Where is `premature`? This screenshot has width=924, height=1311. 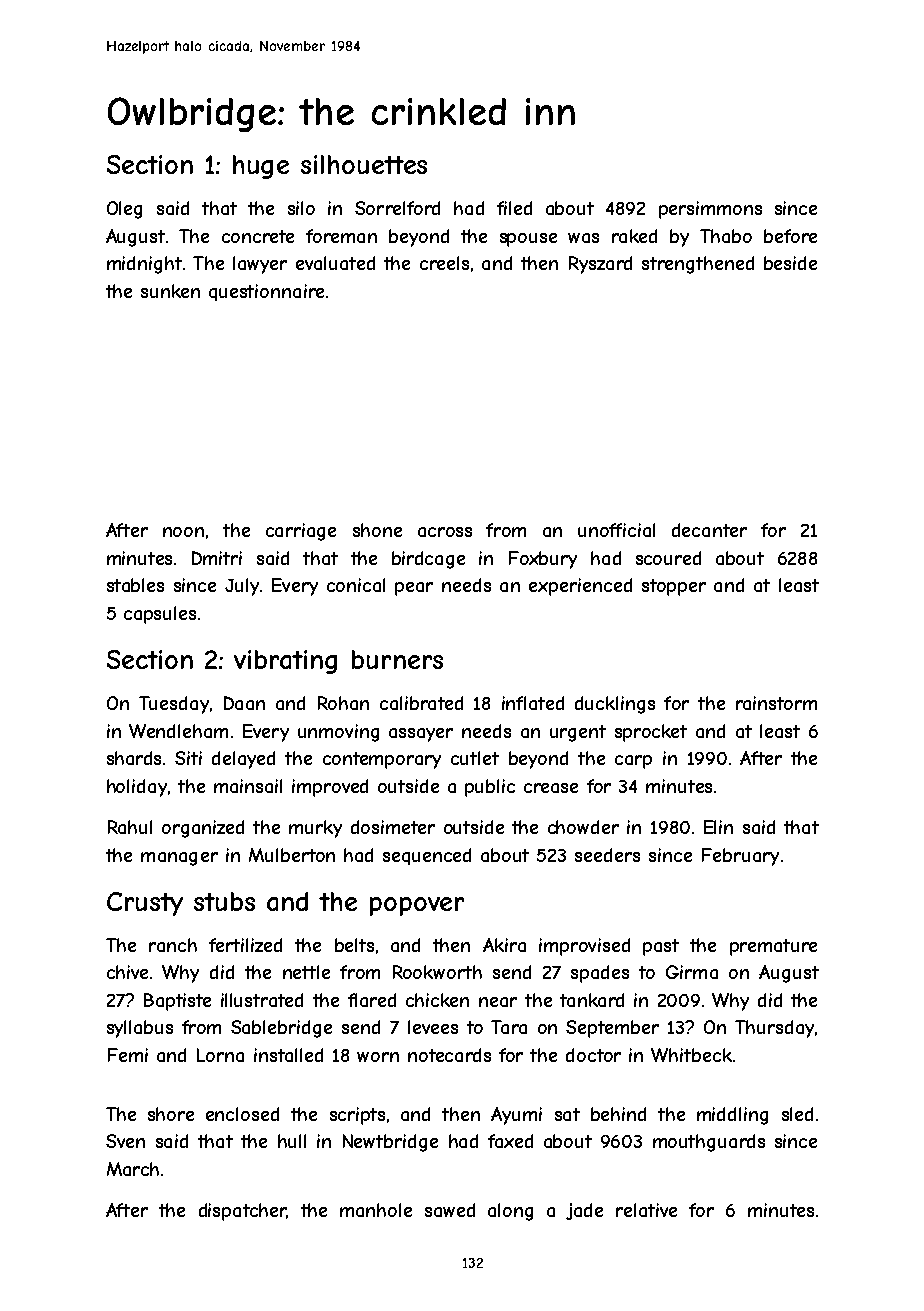
premature is located at coordinates (773, 947).
